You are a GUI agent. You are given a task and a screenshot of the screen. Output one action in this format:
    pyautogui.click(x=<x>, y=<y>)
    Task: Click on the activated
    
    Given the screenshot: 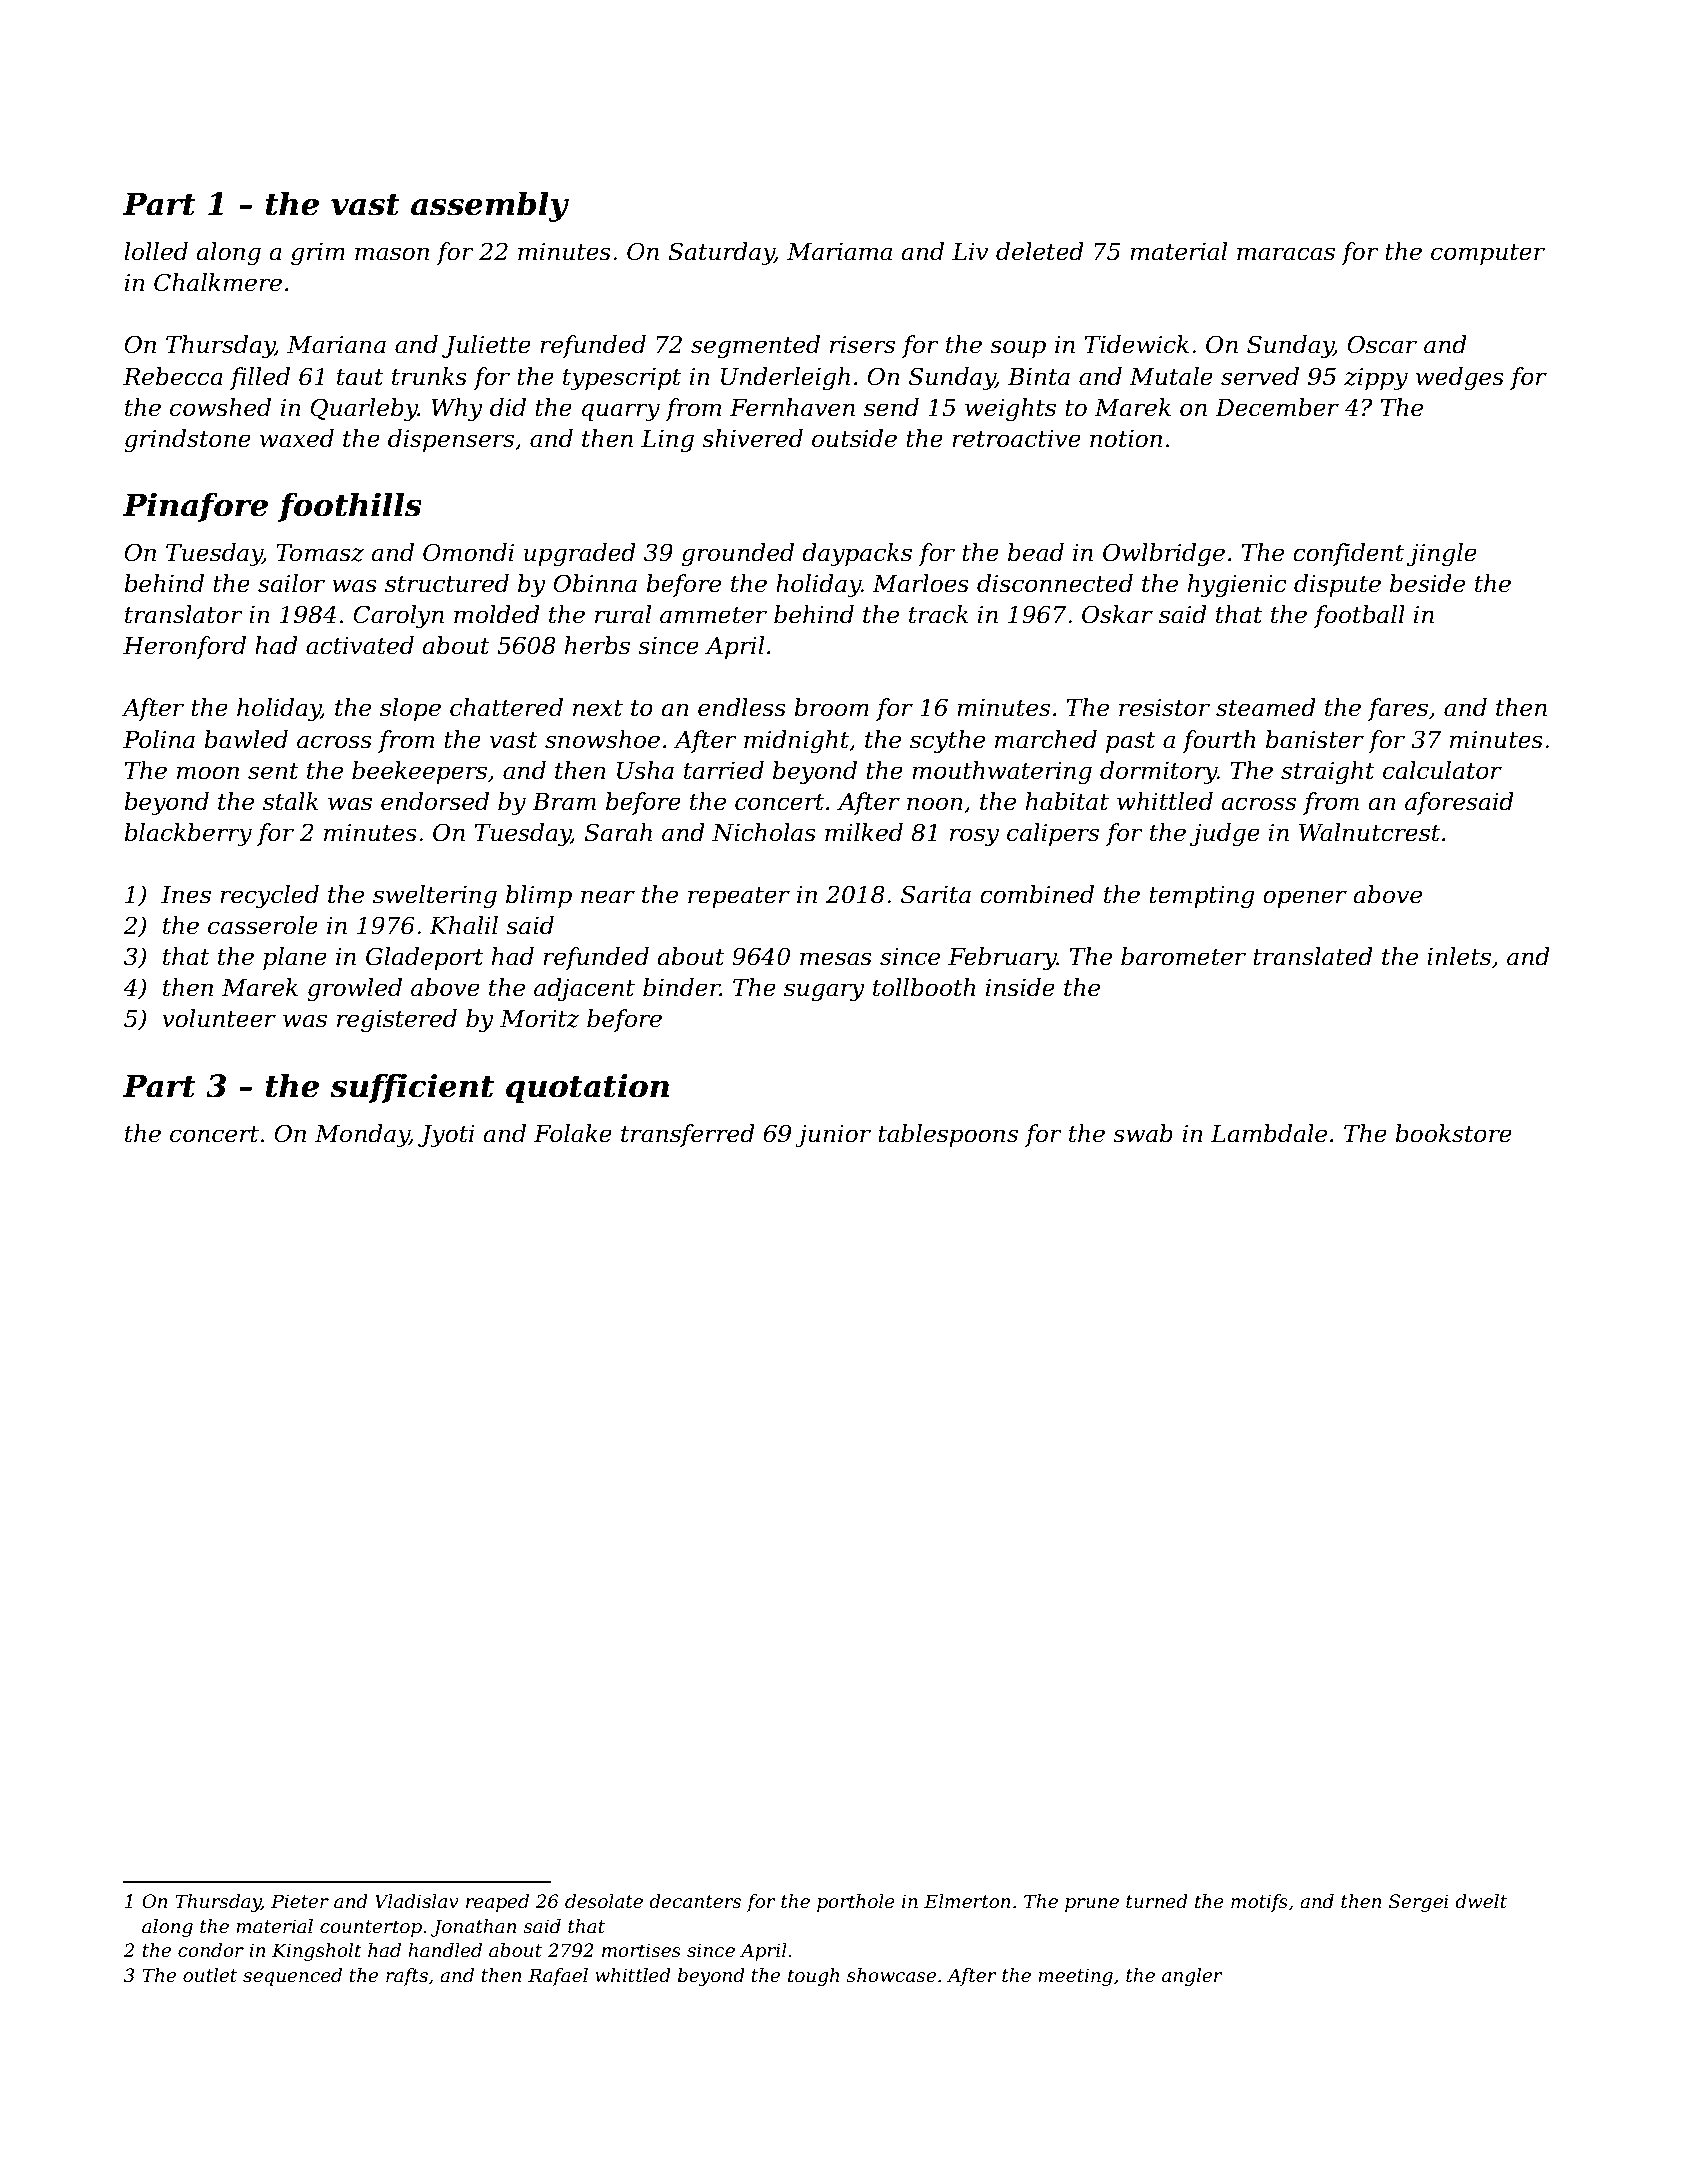 What is the action you would take?
    pyautogui.click(x=360, y=645)
